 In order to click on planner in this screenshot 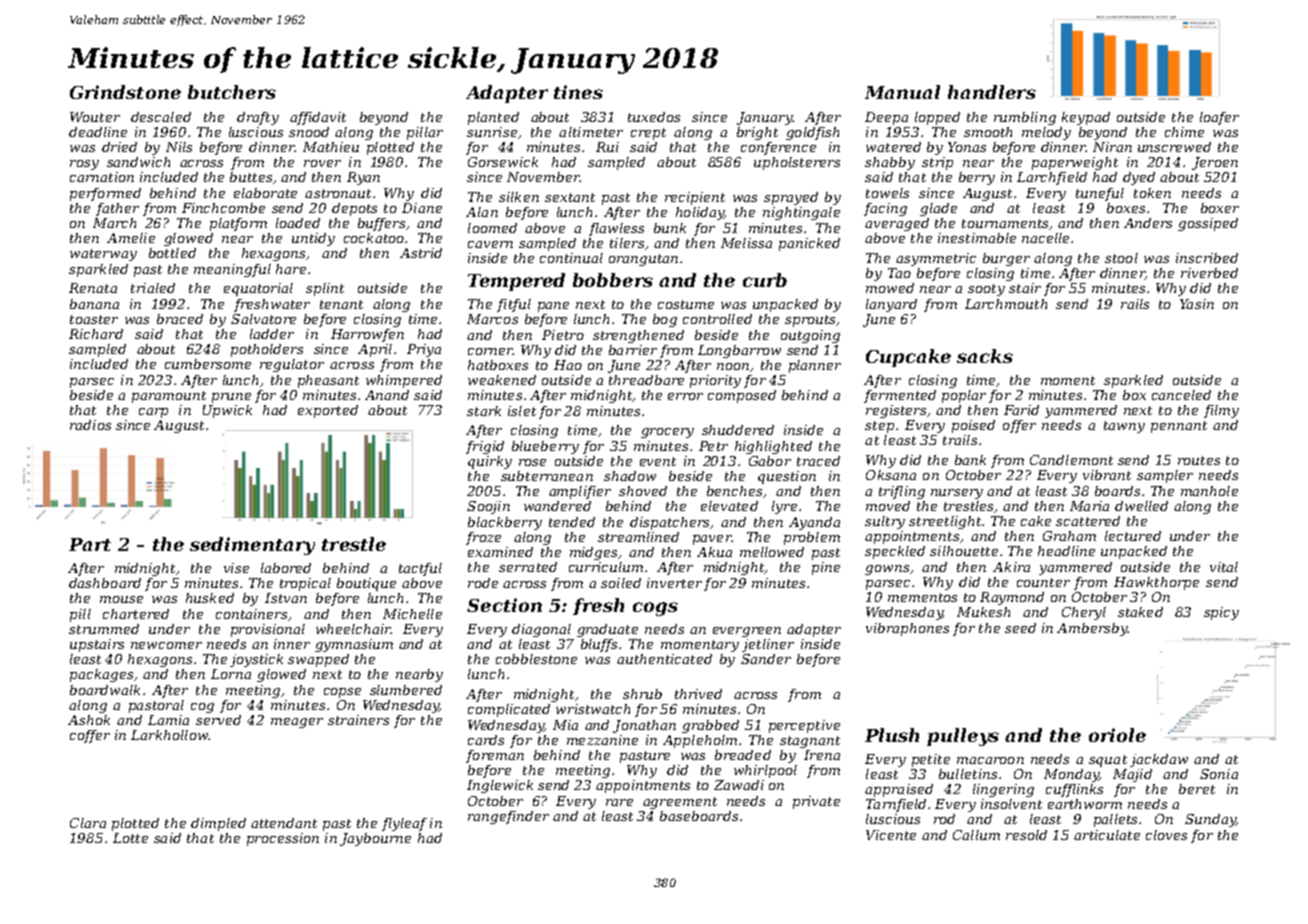, I will do `click(815, 366)`.
